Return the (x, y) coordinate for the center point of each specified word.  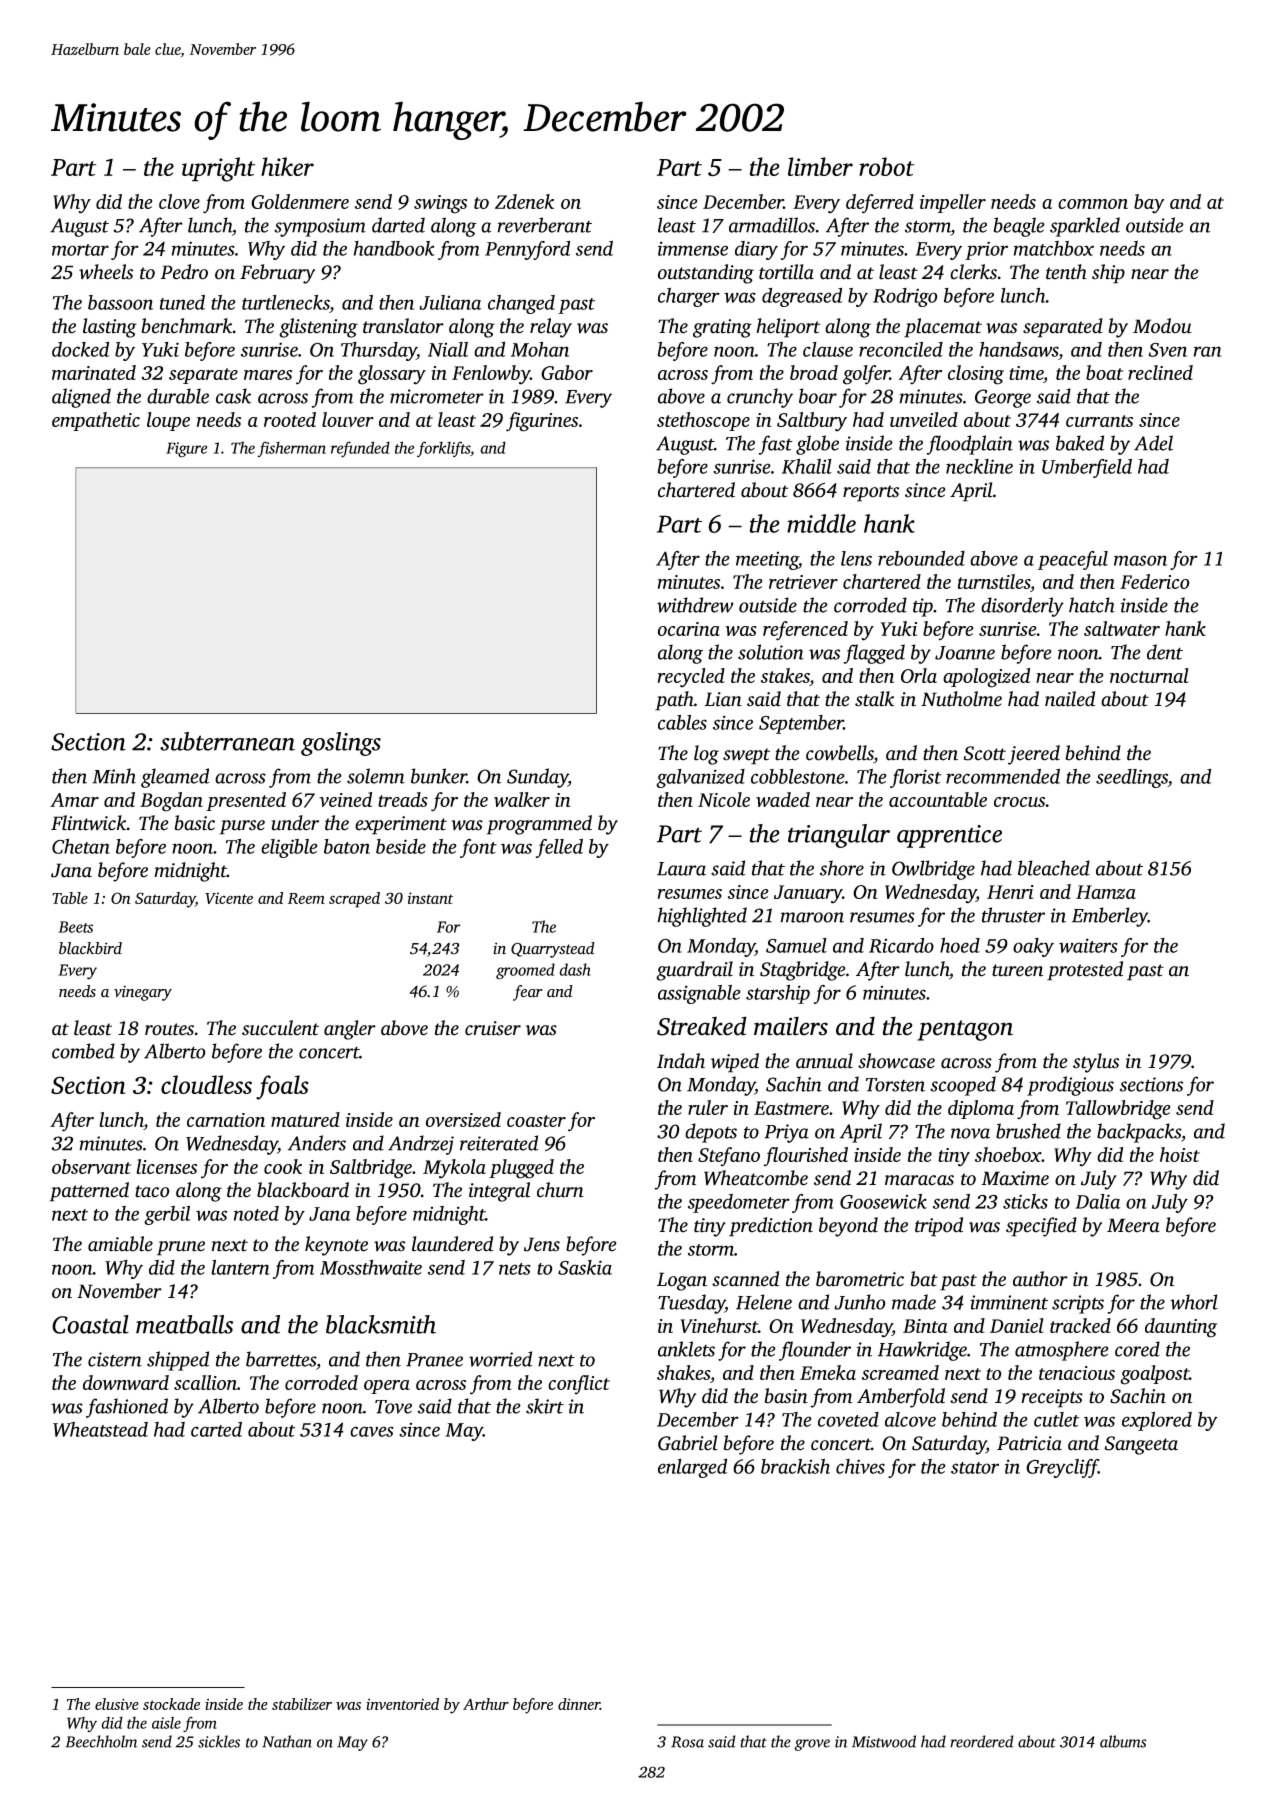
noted (256, 1213)
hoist (1180, 1154)
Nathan (287, 1741)
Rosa (687, 1742)
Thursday (379, 351)
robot (886, 166)
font (478, 848)
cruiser (493, 1028)
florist (915, 778)
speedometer (739, 1203)
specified (1041, 1227)
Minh (114, 776)
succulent (280, 1028)
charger (689, 297)
